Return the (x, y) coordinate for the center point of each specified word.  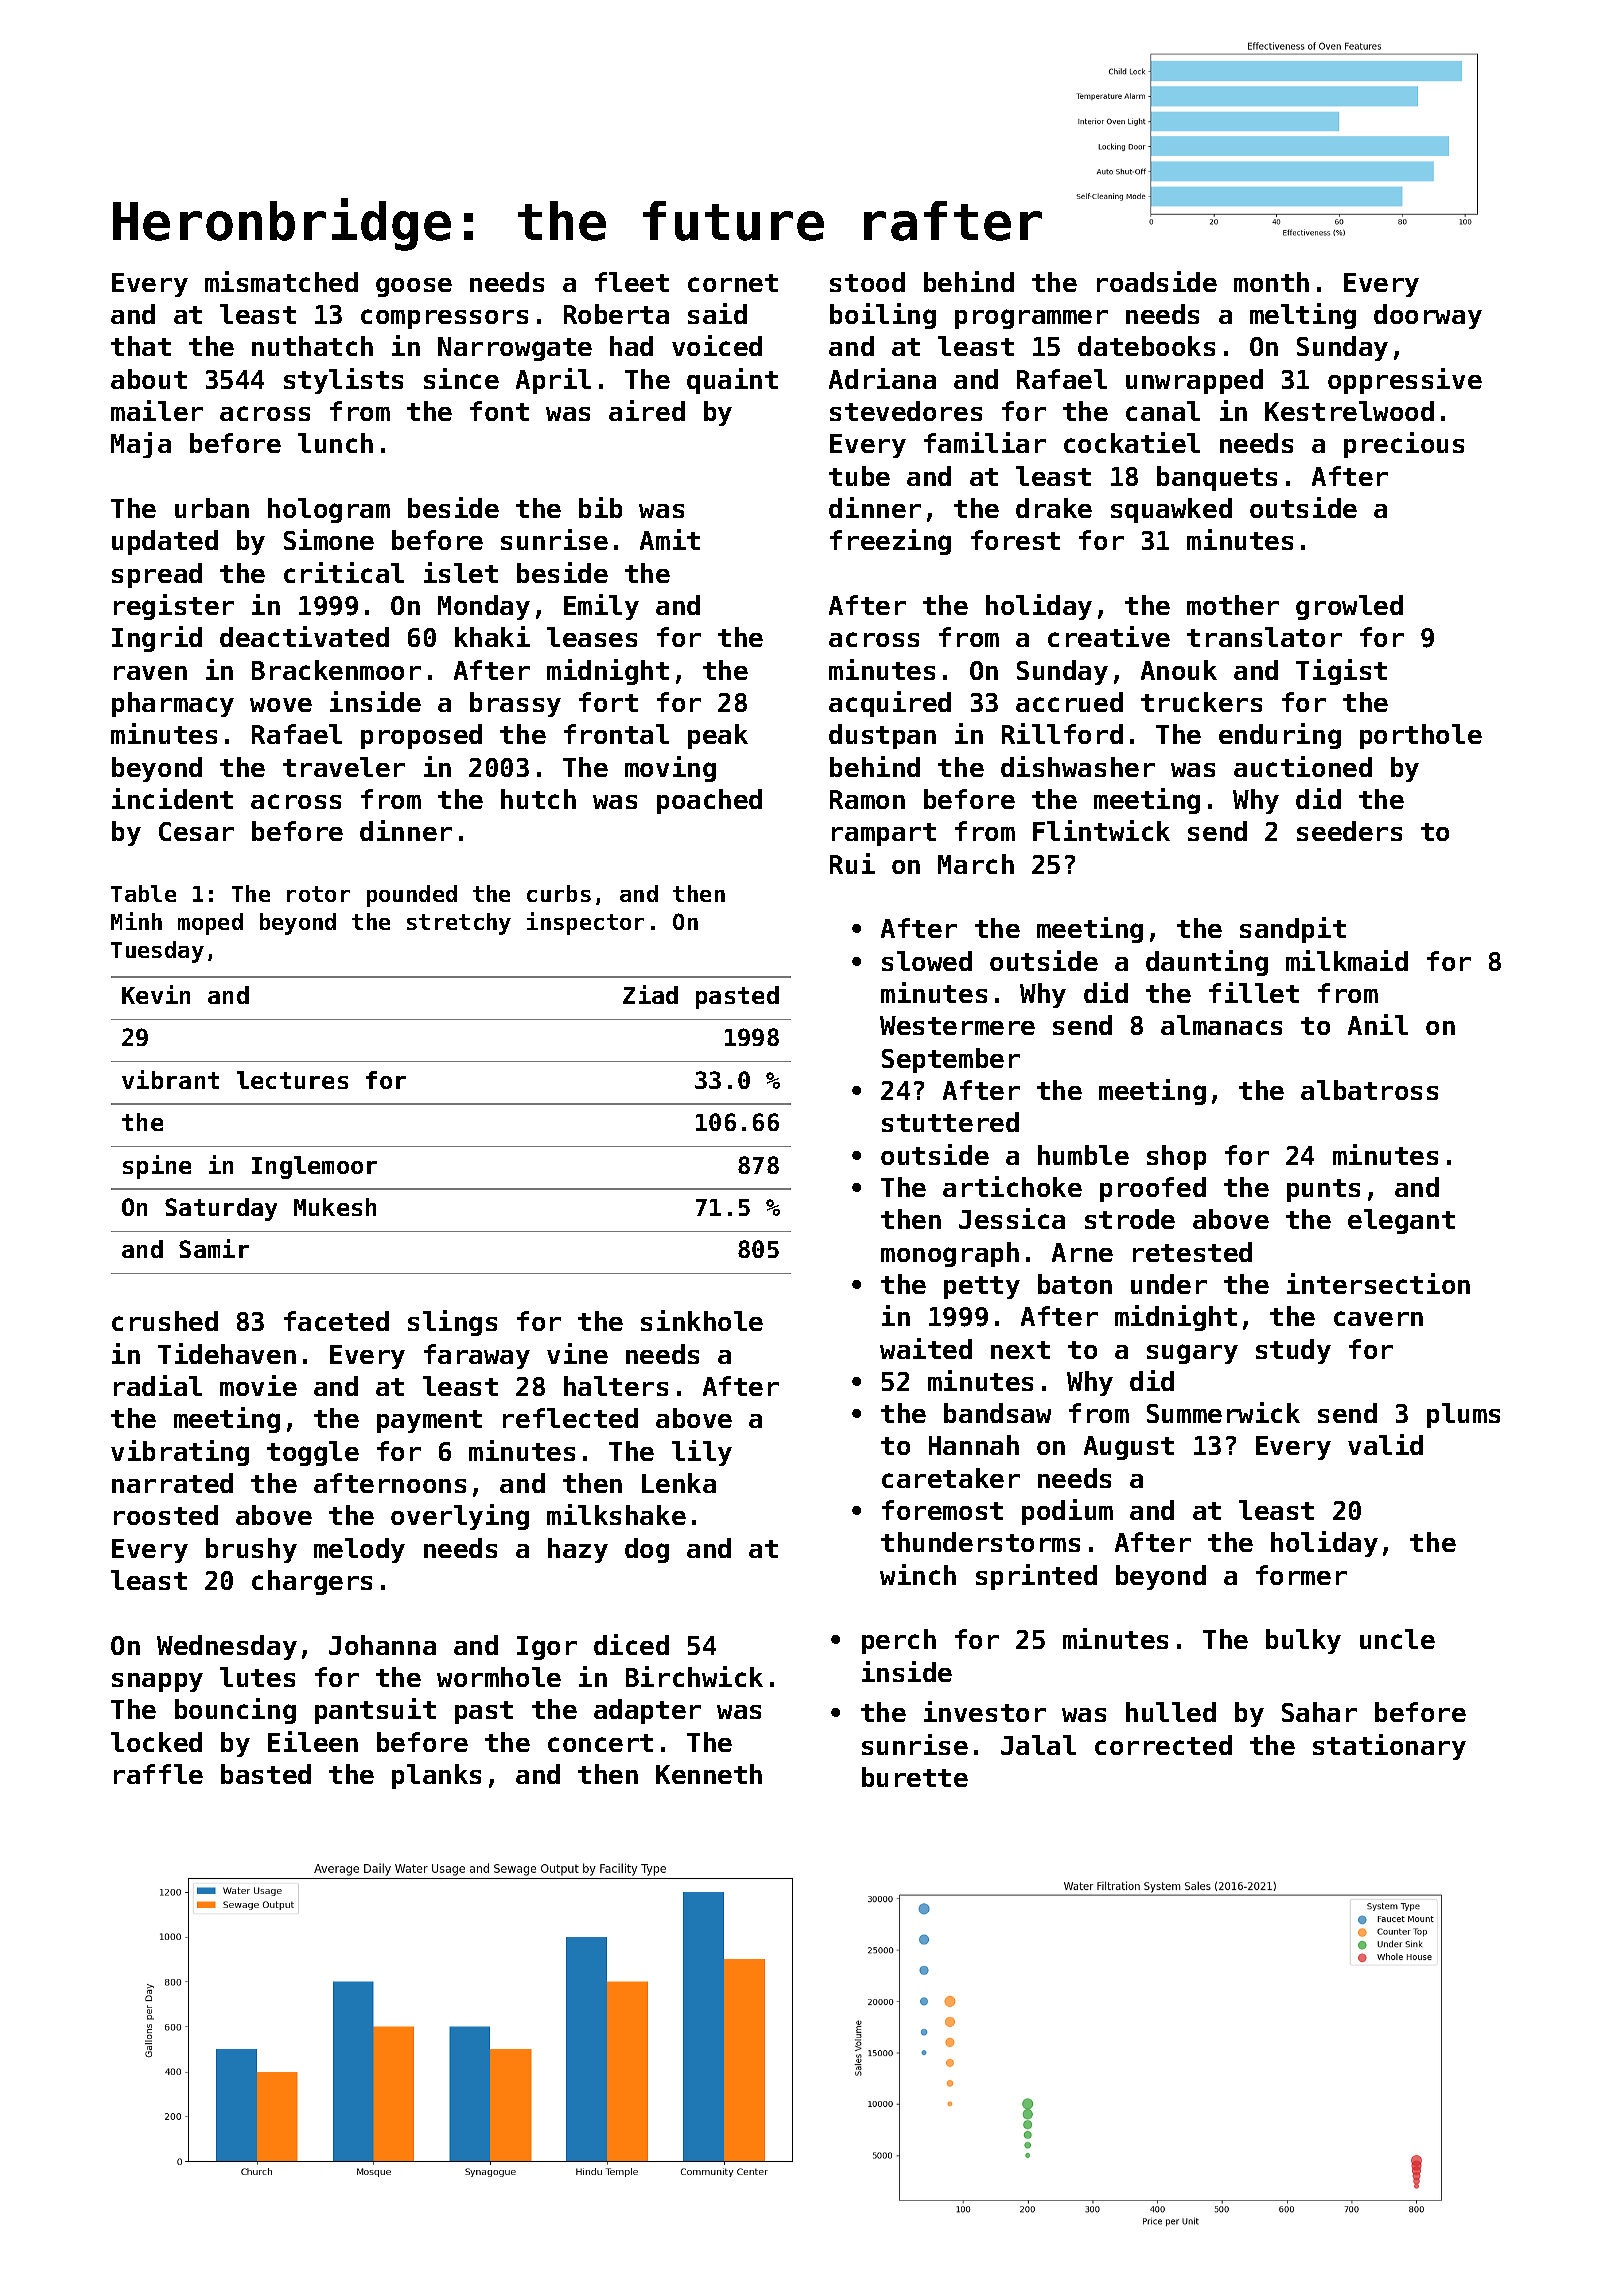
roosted (166, 1515)
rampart (884, 834)
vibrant (170, 1079)
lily (702, 1453)
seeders (1349, 831)
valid (1385, 1444)
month (1271, 282)
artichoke (1012, 1186)
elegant (1401, 1221)
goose (414, 287)
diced (631, 1644)
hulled (1171, 1712)
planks (436, 1776)
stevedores (906, 411)
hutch (538, 799)
